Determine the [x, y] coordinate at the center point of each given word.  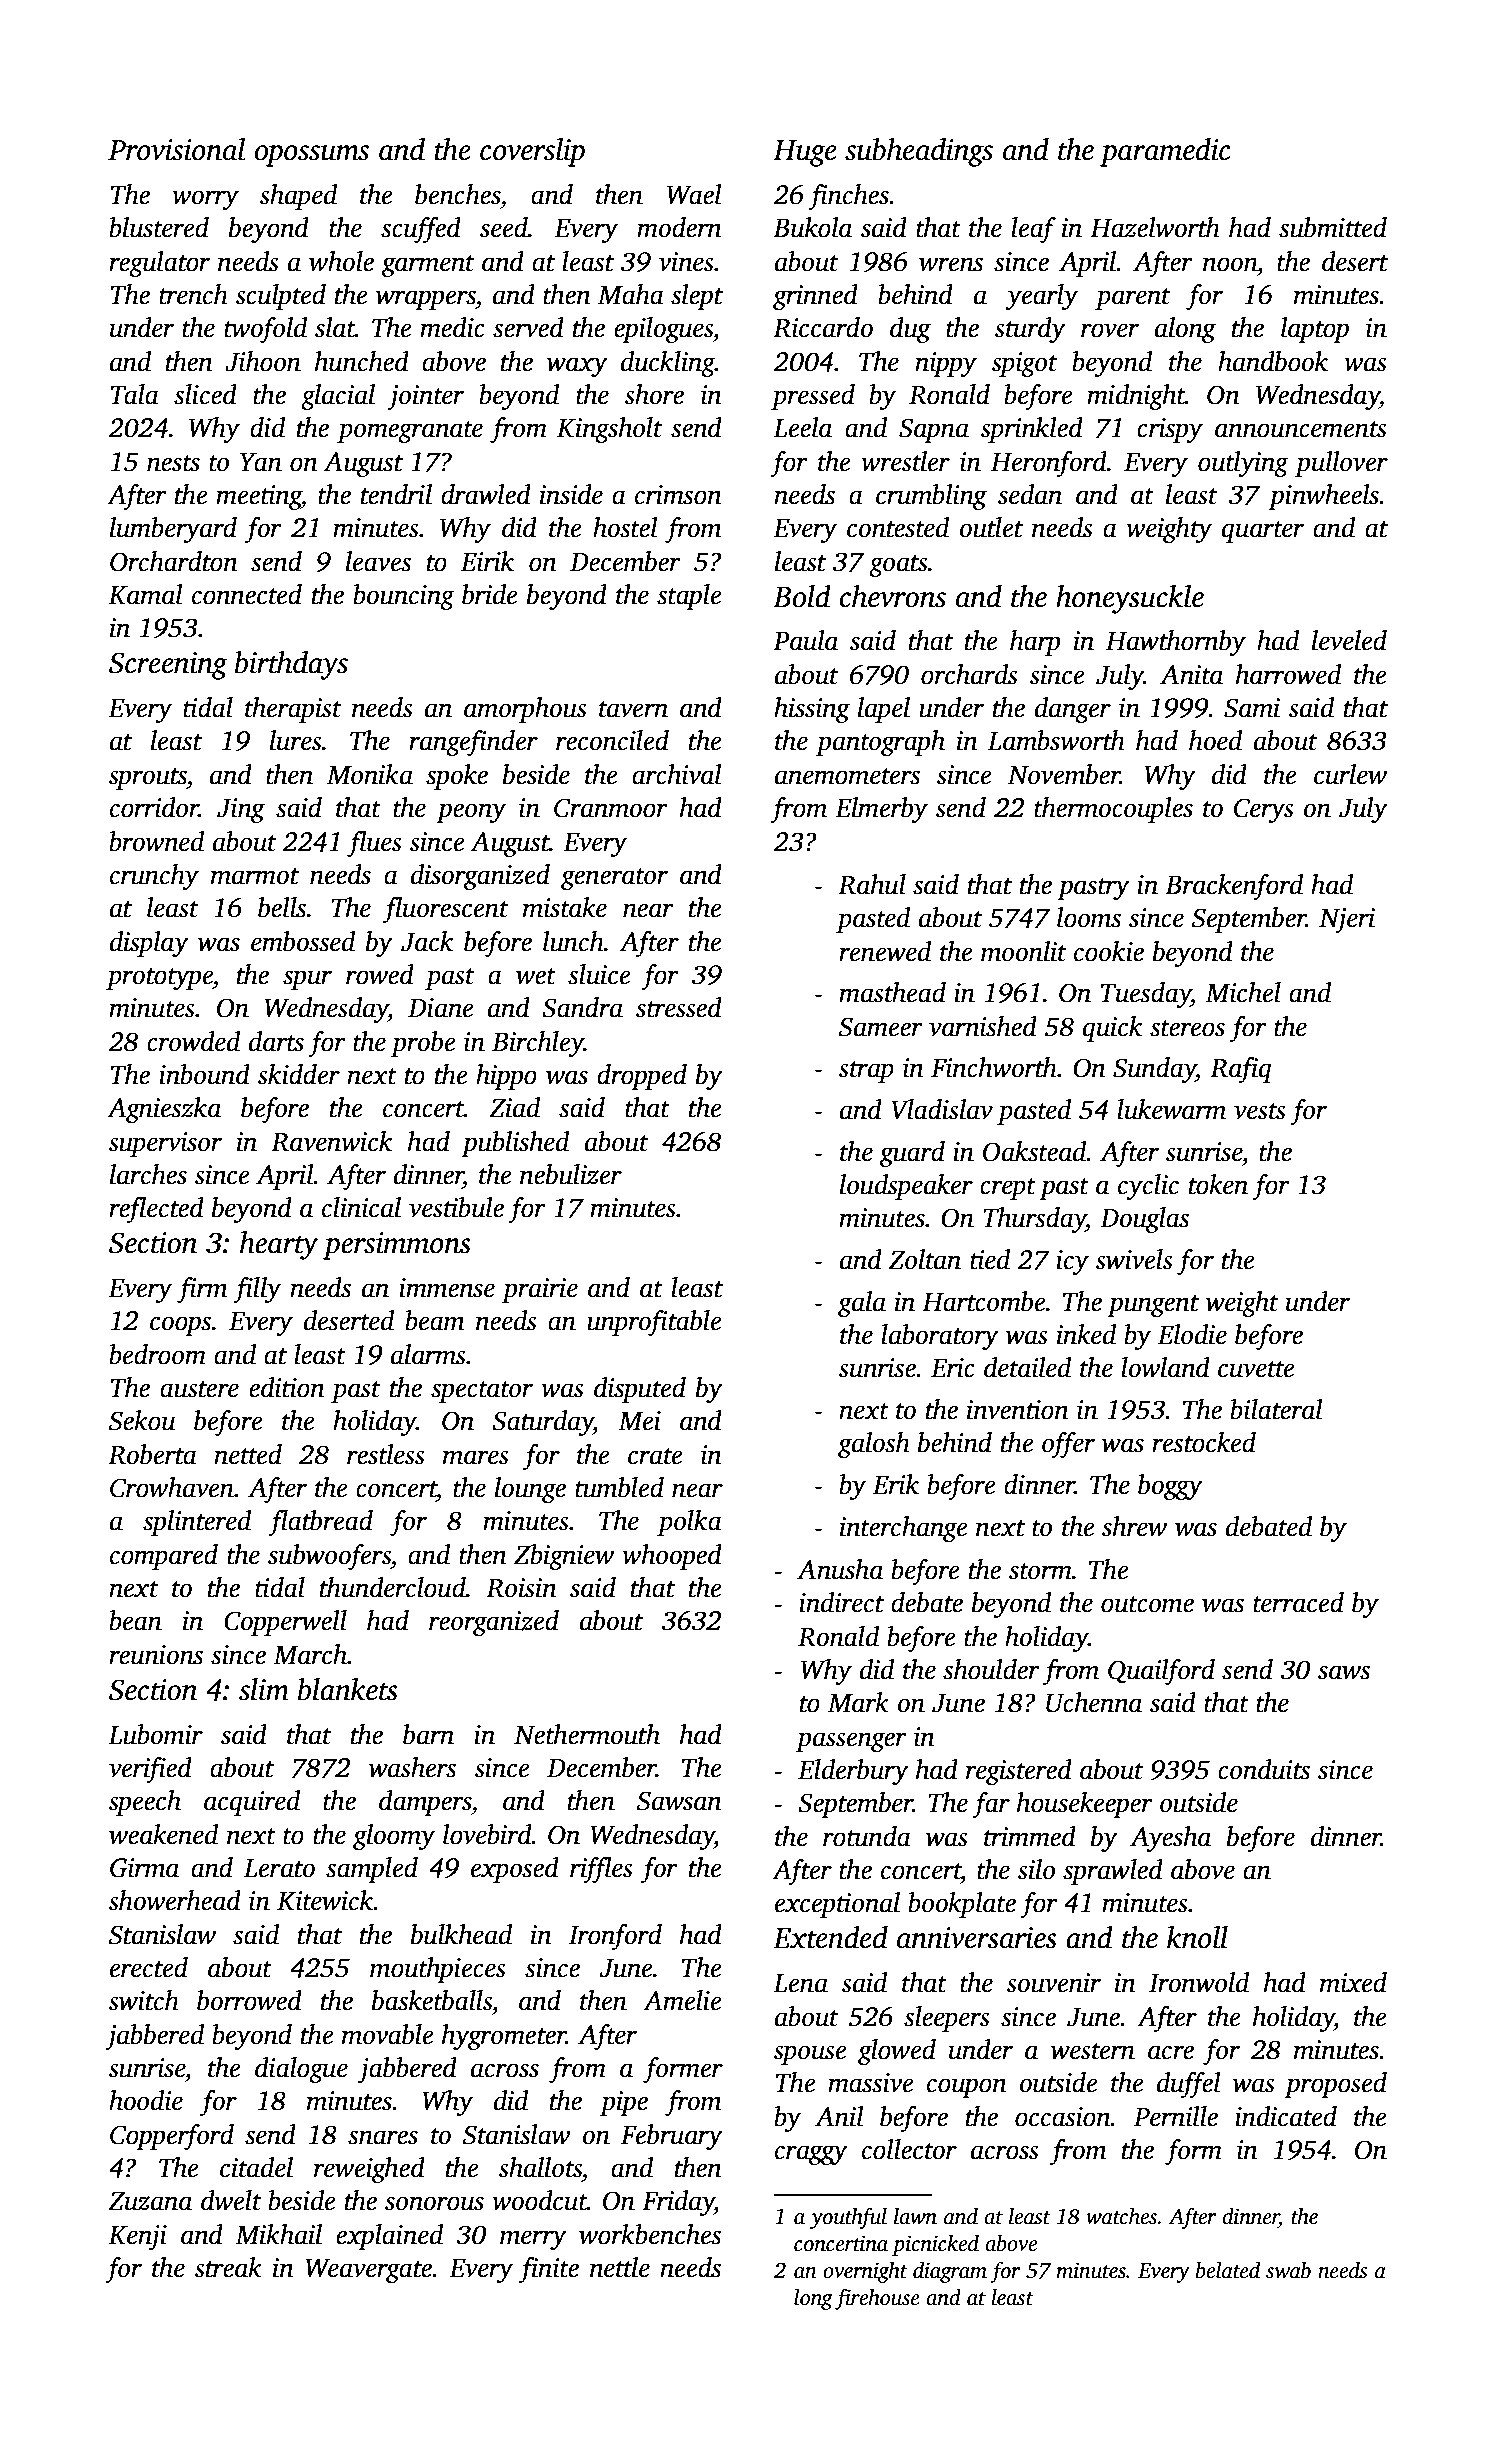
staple [689, 597]
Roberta [152, 1454]
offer [1068, 1445]
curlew [1350, 774]
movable [388, 2034]
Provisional [176, 149]
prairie [540, 1290]
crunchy [154, 877]
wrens [951, 264]
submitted [1333, 227]
